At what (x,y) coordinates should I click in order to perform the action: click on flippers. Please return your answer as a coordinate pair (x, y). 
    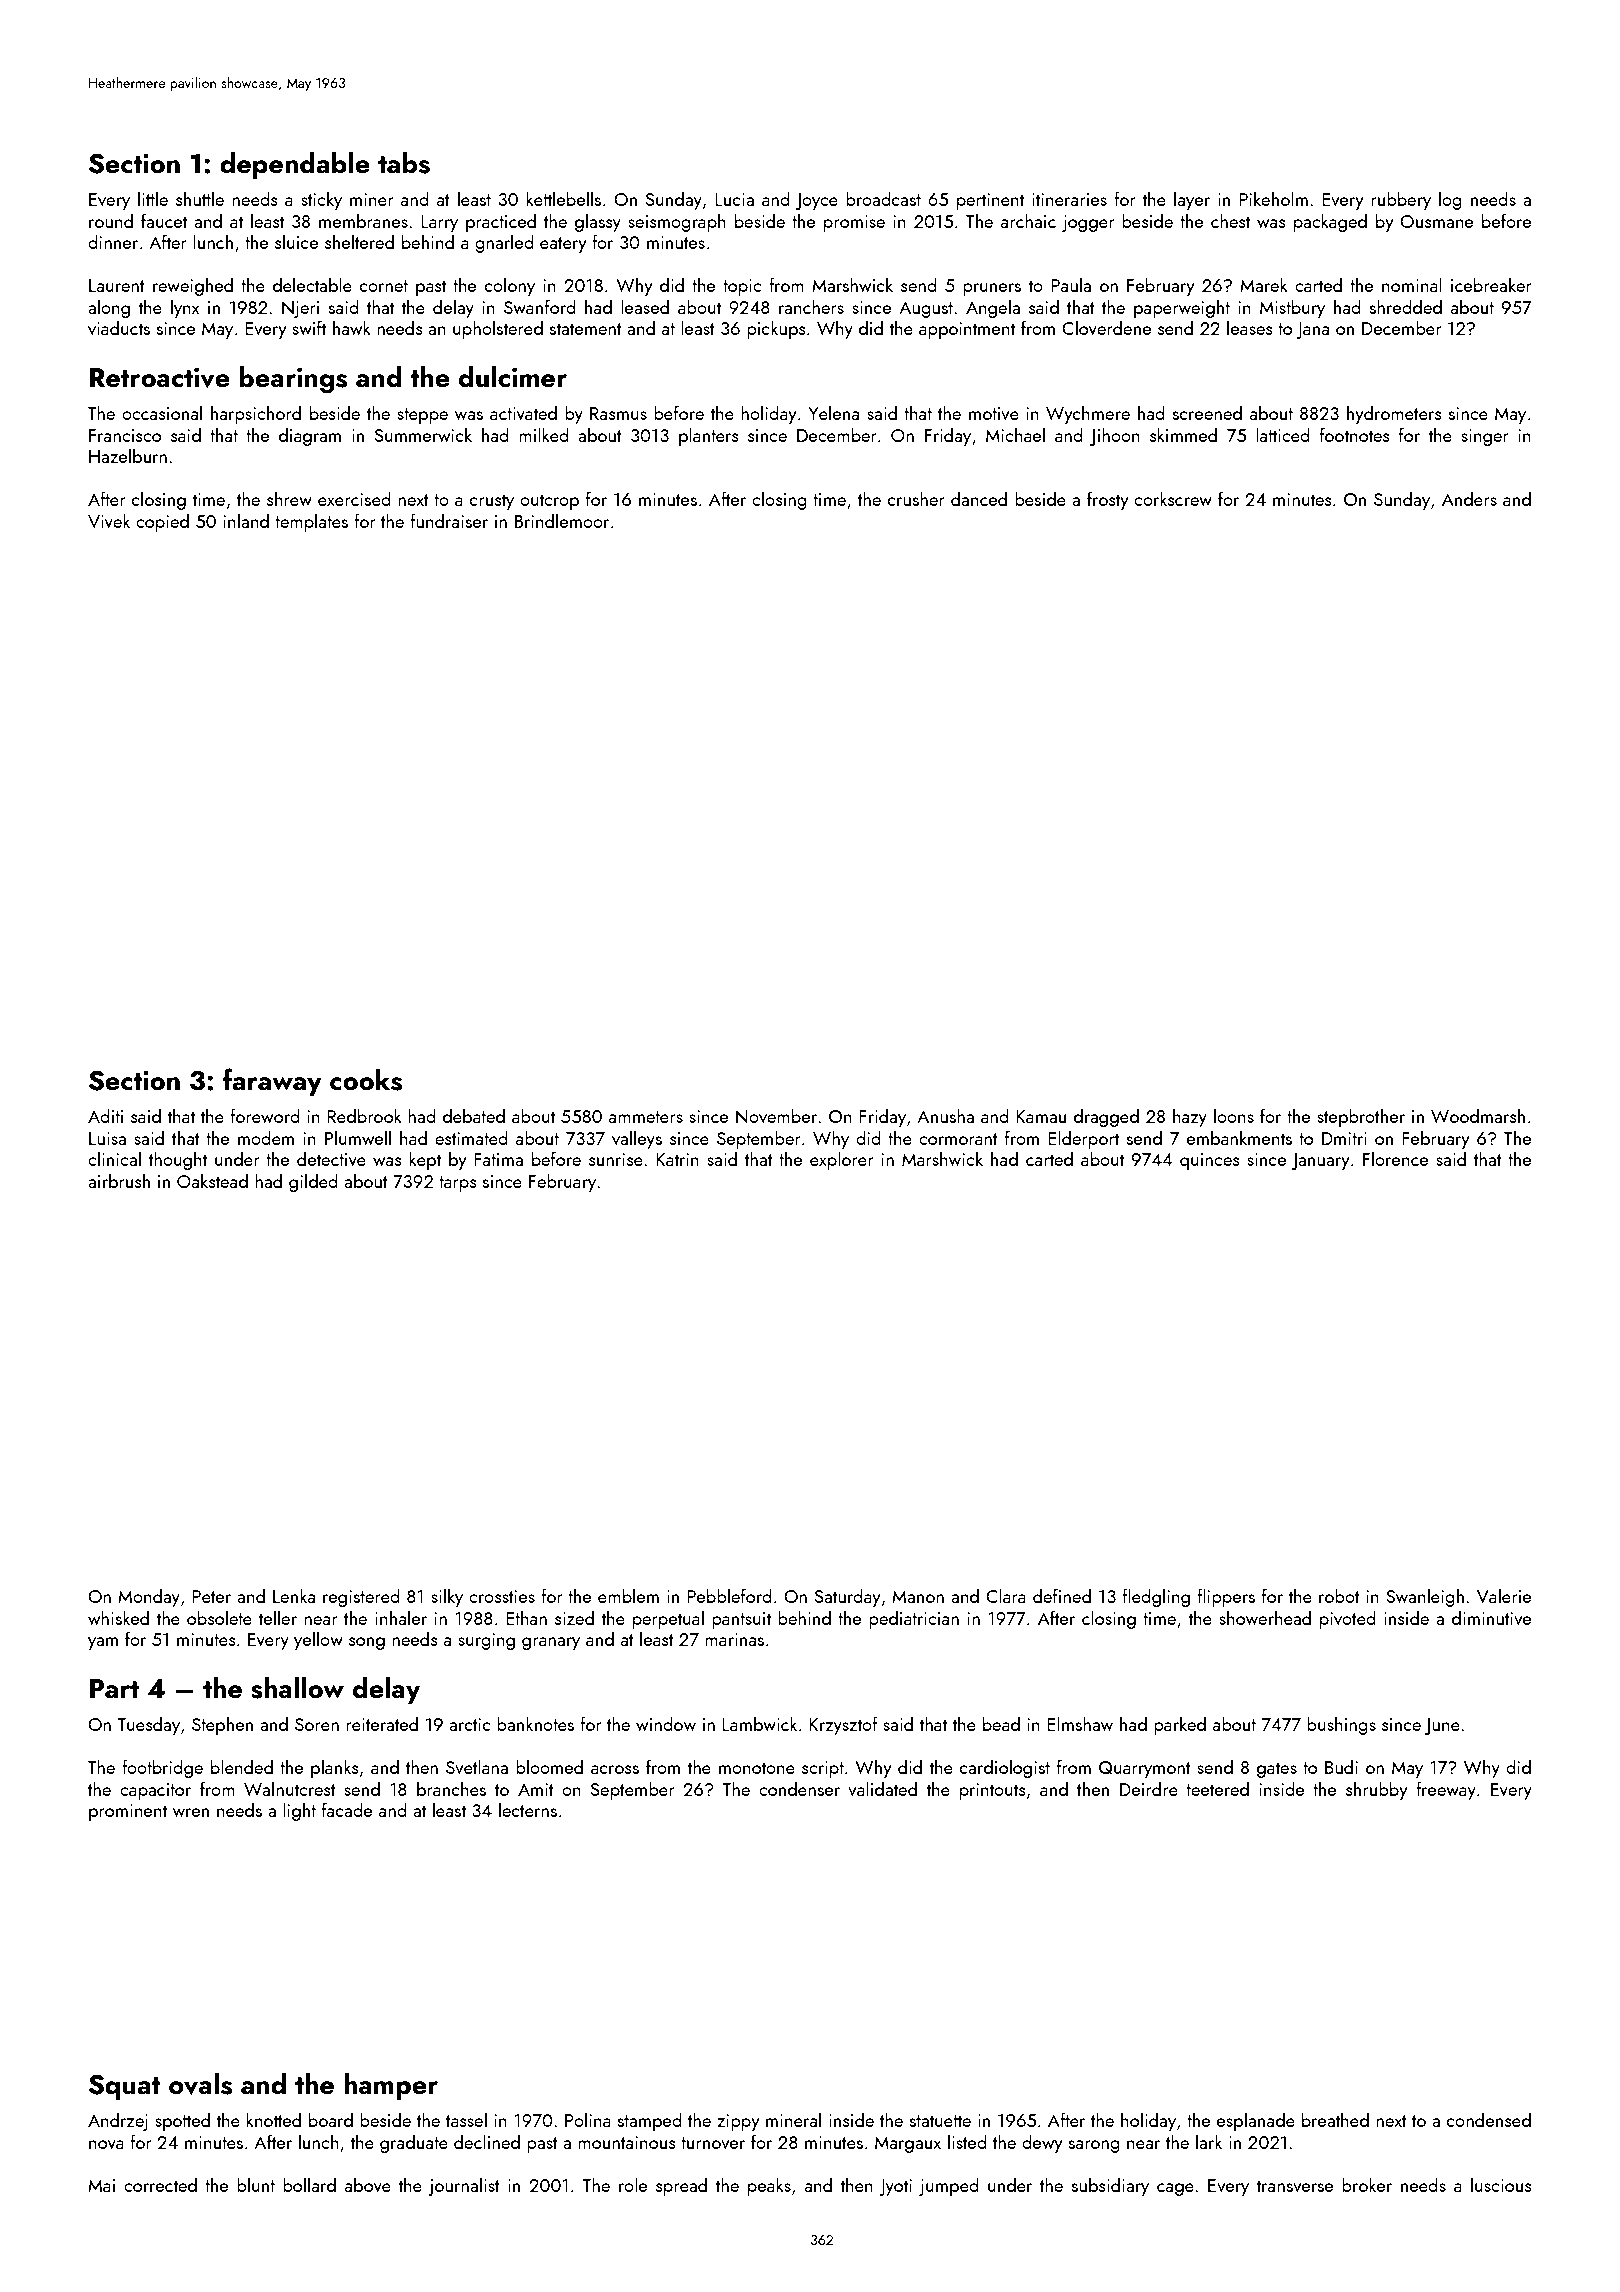
    Looking at the image, I should click on (1226, 1597).
